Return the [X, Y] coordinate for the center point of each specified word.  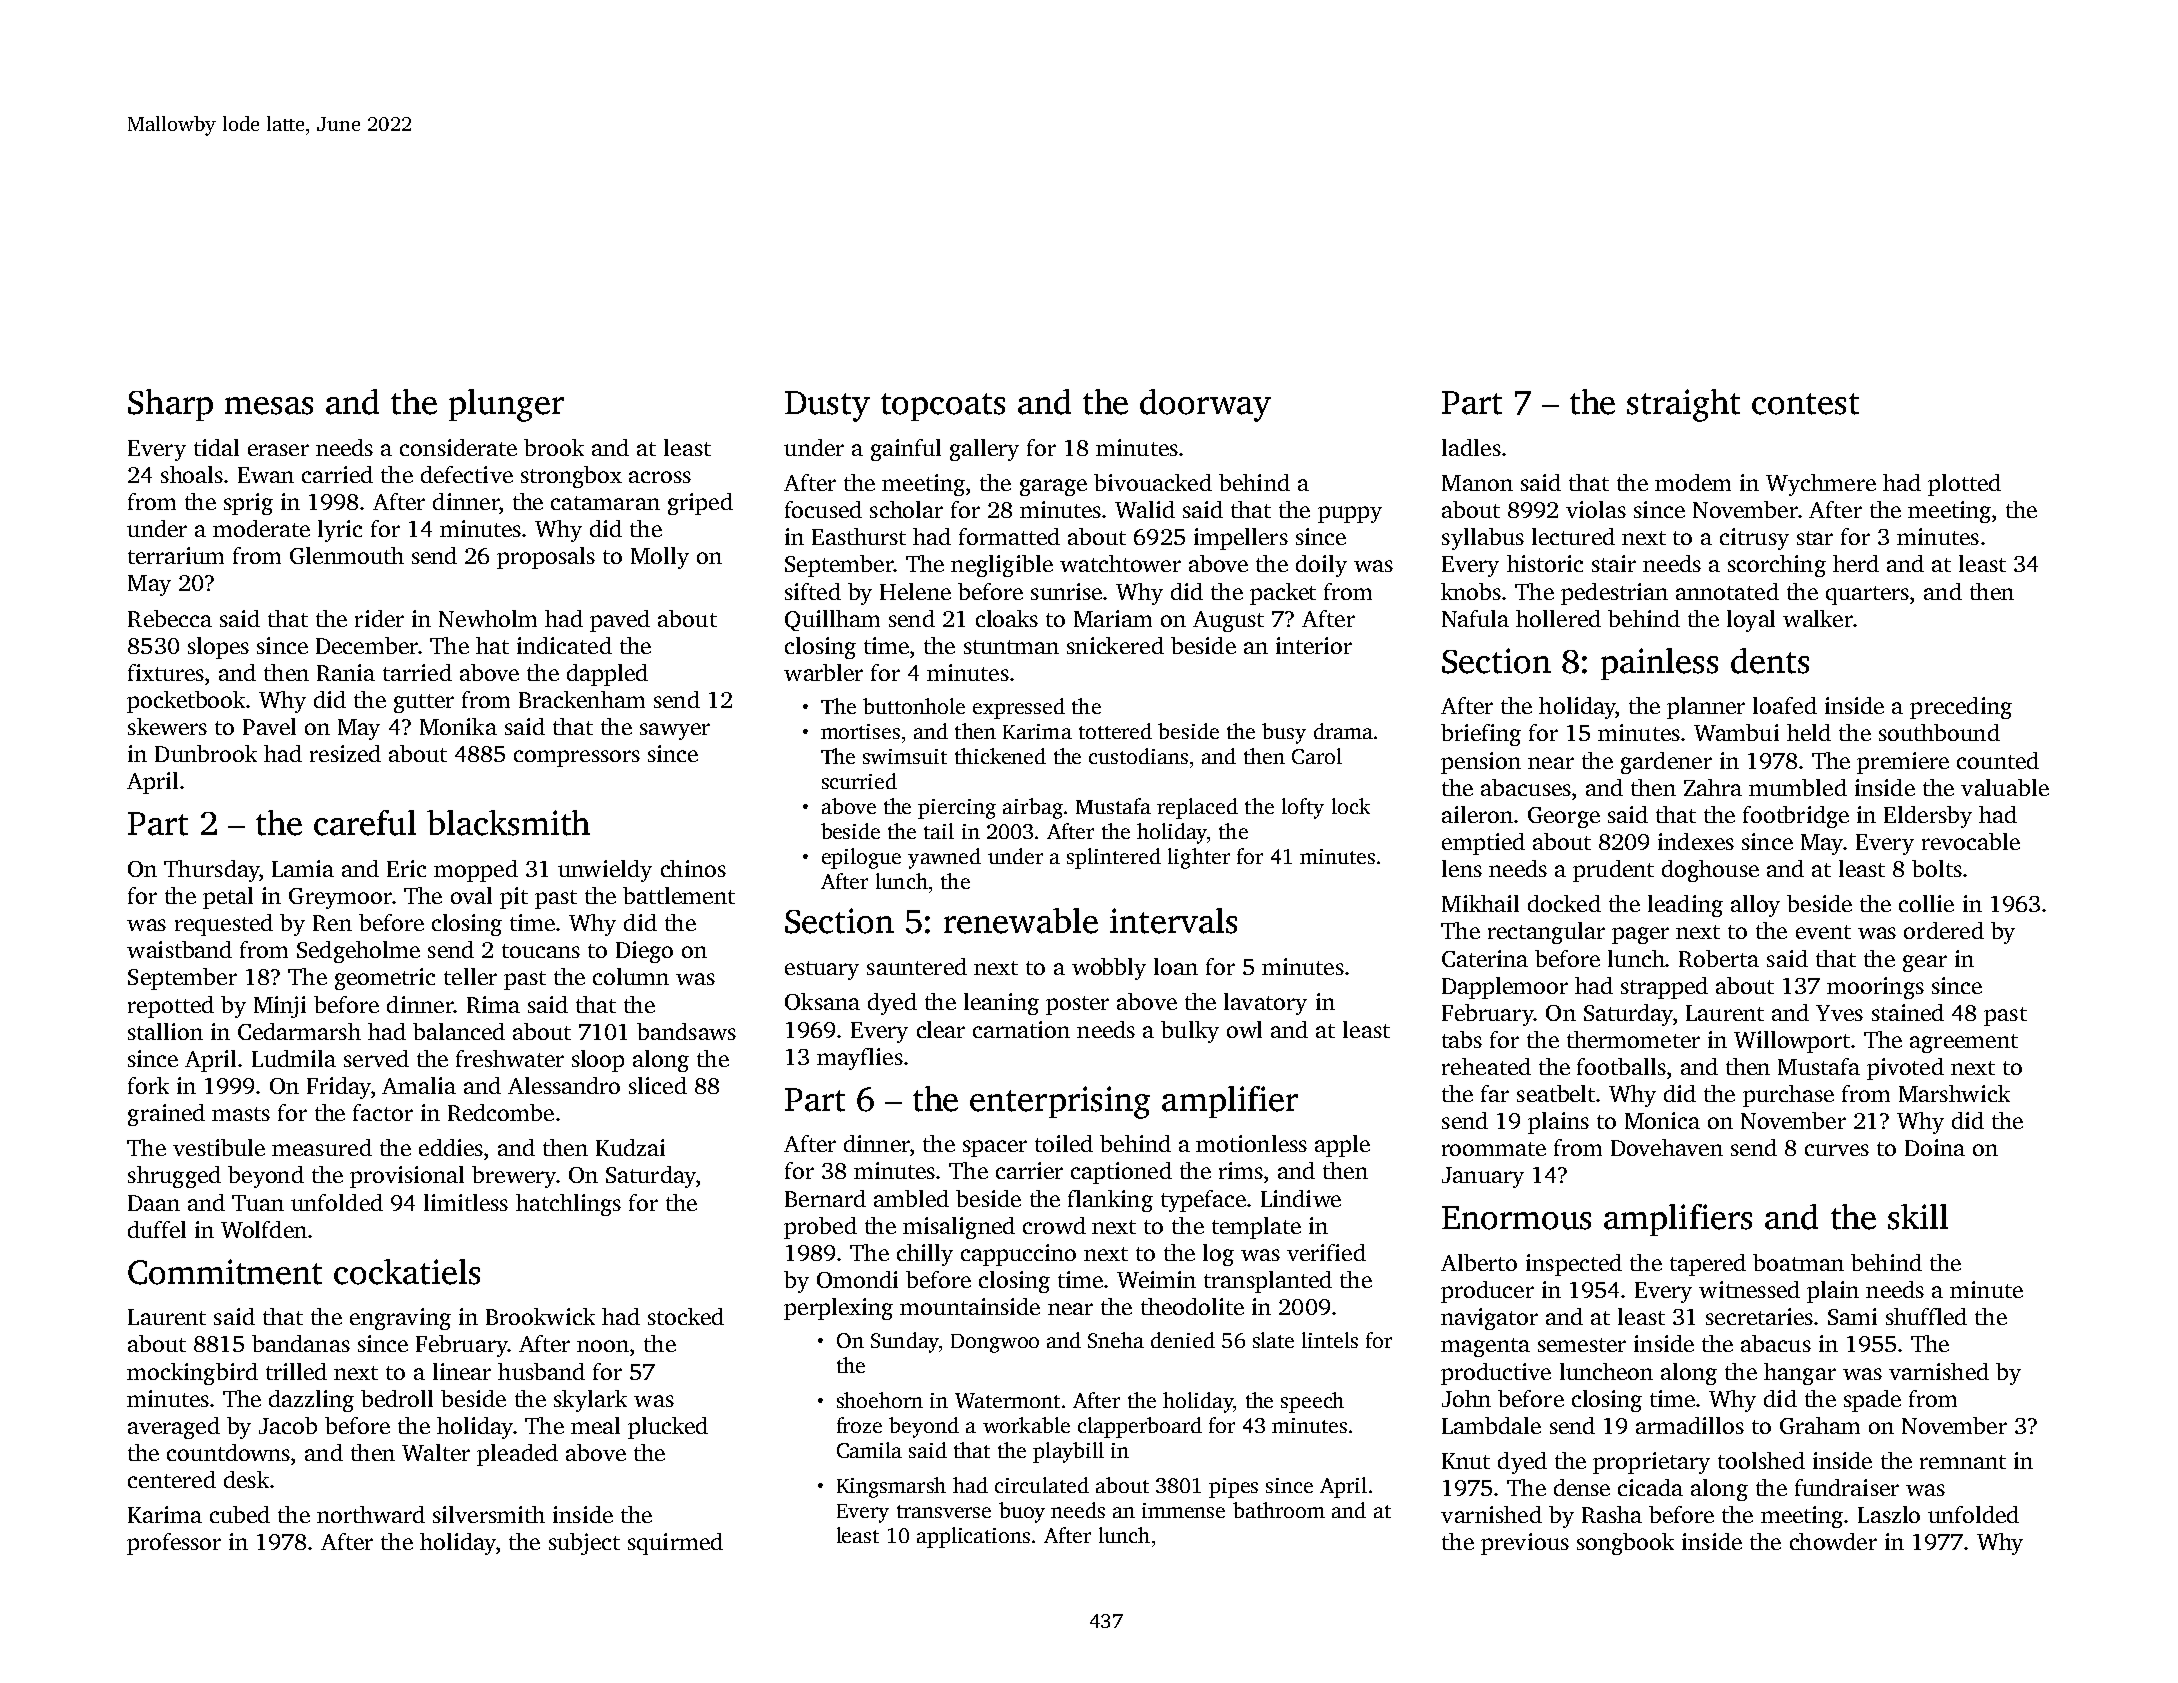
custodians [1138, 756]
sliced [658, 1085]
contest [1805, 404]
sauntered [917, 966]
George [1564, 817]
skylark [590, 1401]
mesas [269, 406]
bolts [1937, 868]
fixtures [166, 672]
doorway [1205, 405]
